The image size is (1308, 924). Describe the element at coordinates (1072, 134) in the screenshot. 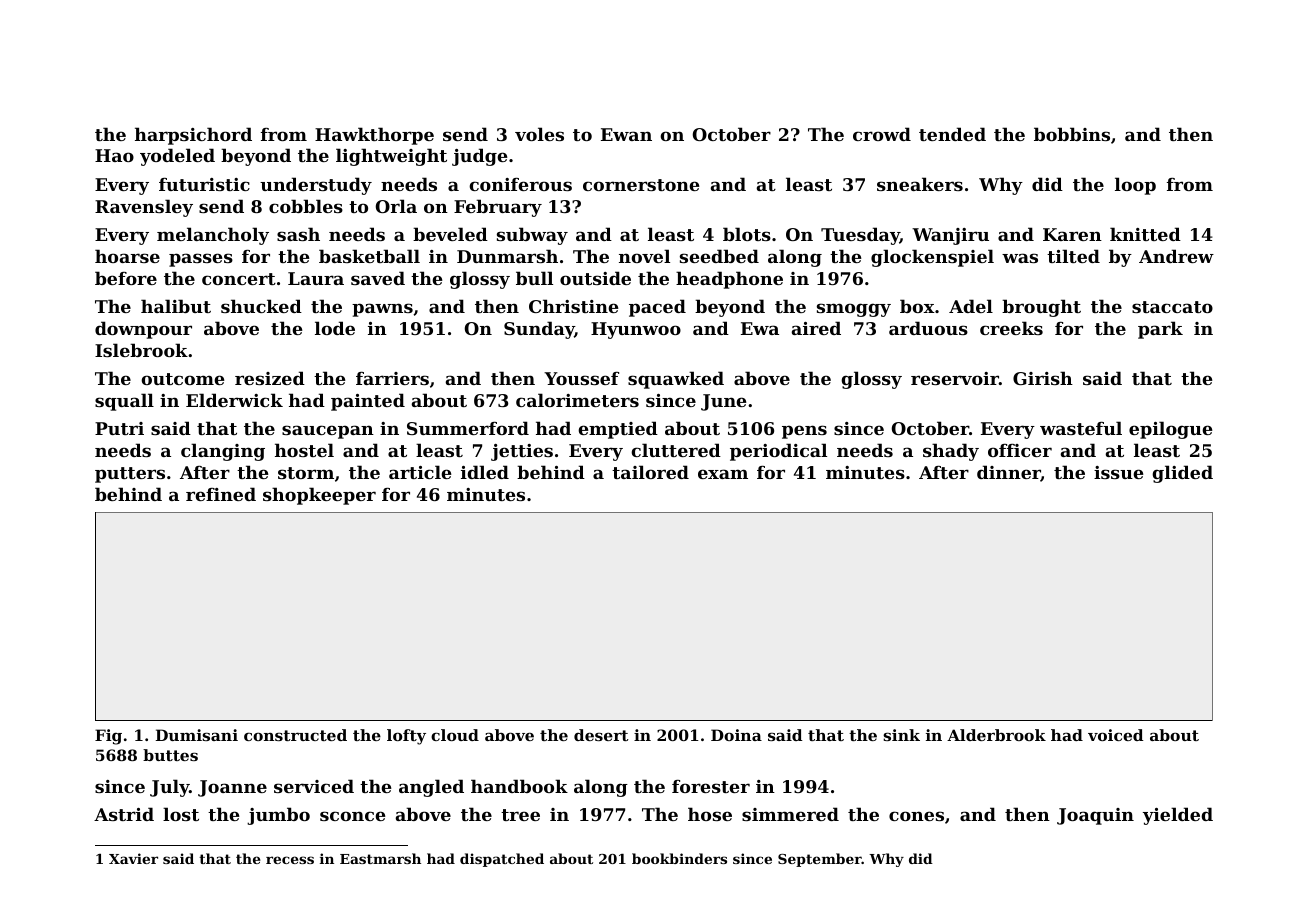

I see `bobbins` at that location.
